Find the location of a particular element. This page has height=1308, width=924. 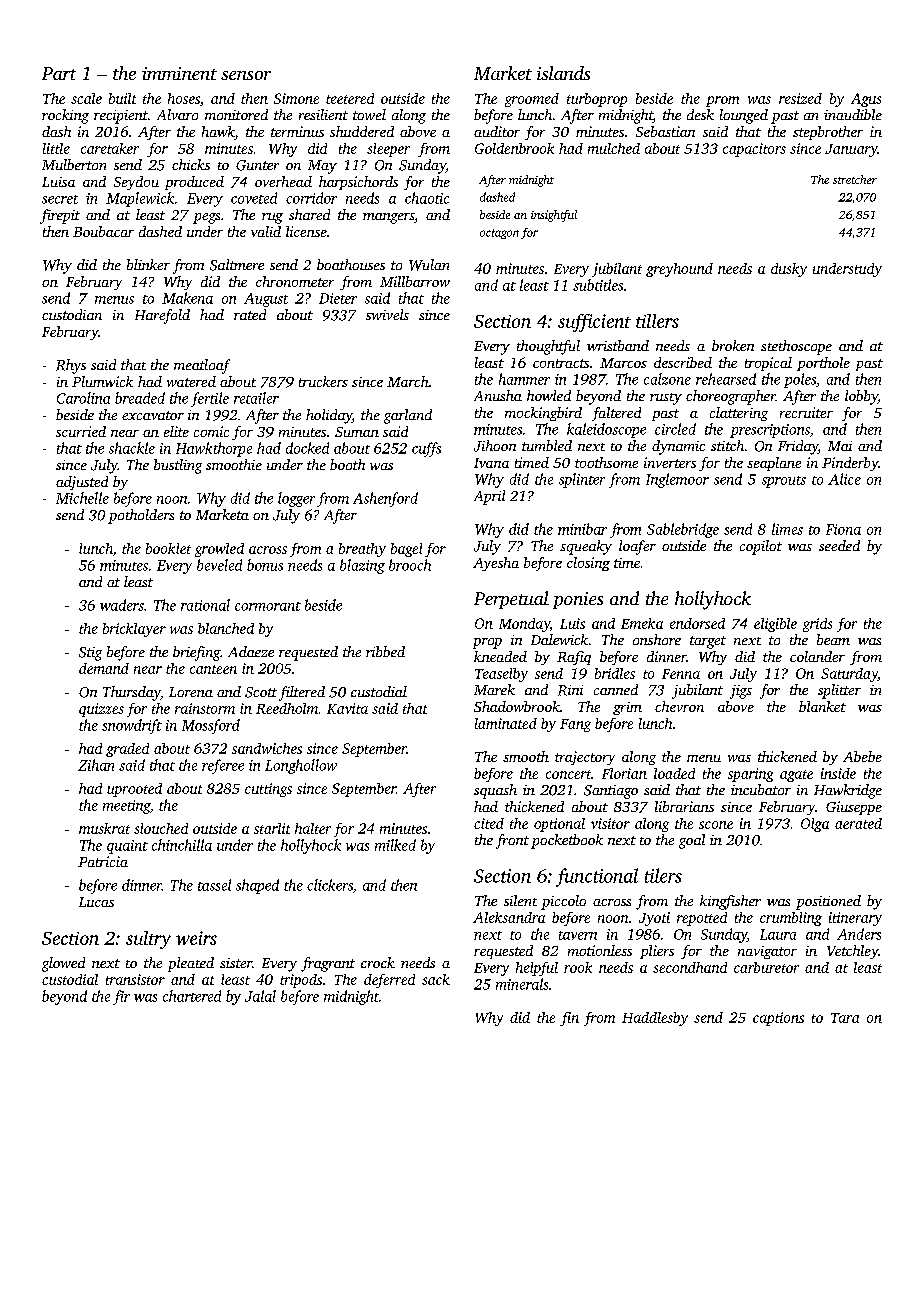

islands is located at coordinates (563, 73).
